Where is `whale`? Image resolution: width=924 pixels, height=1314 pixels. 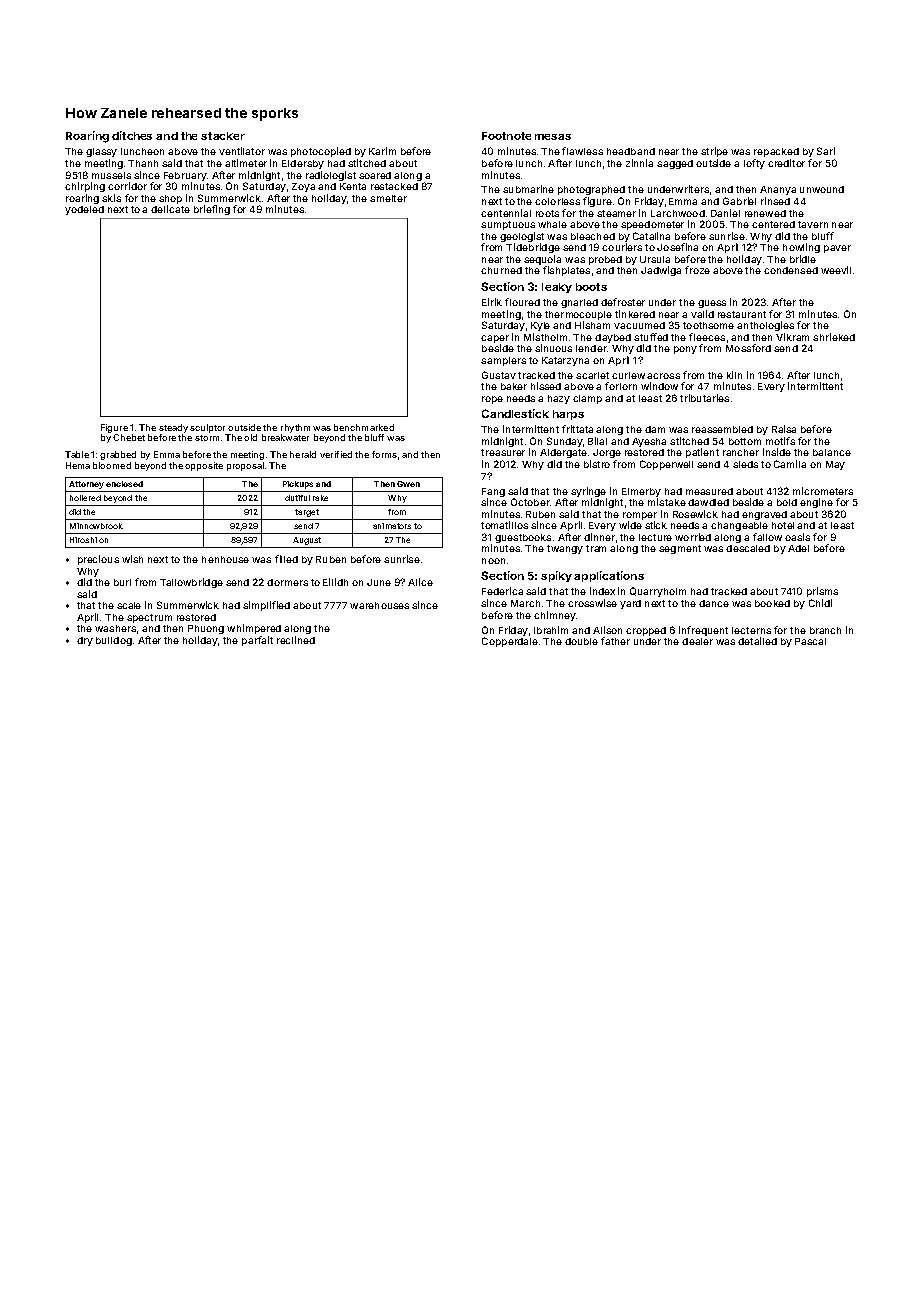 whale is located at coordinates (552, 224).
